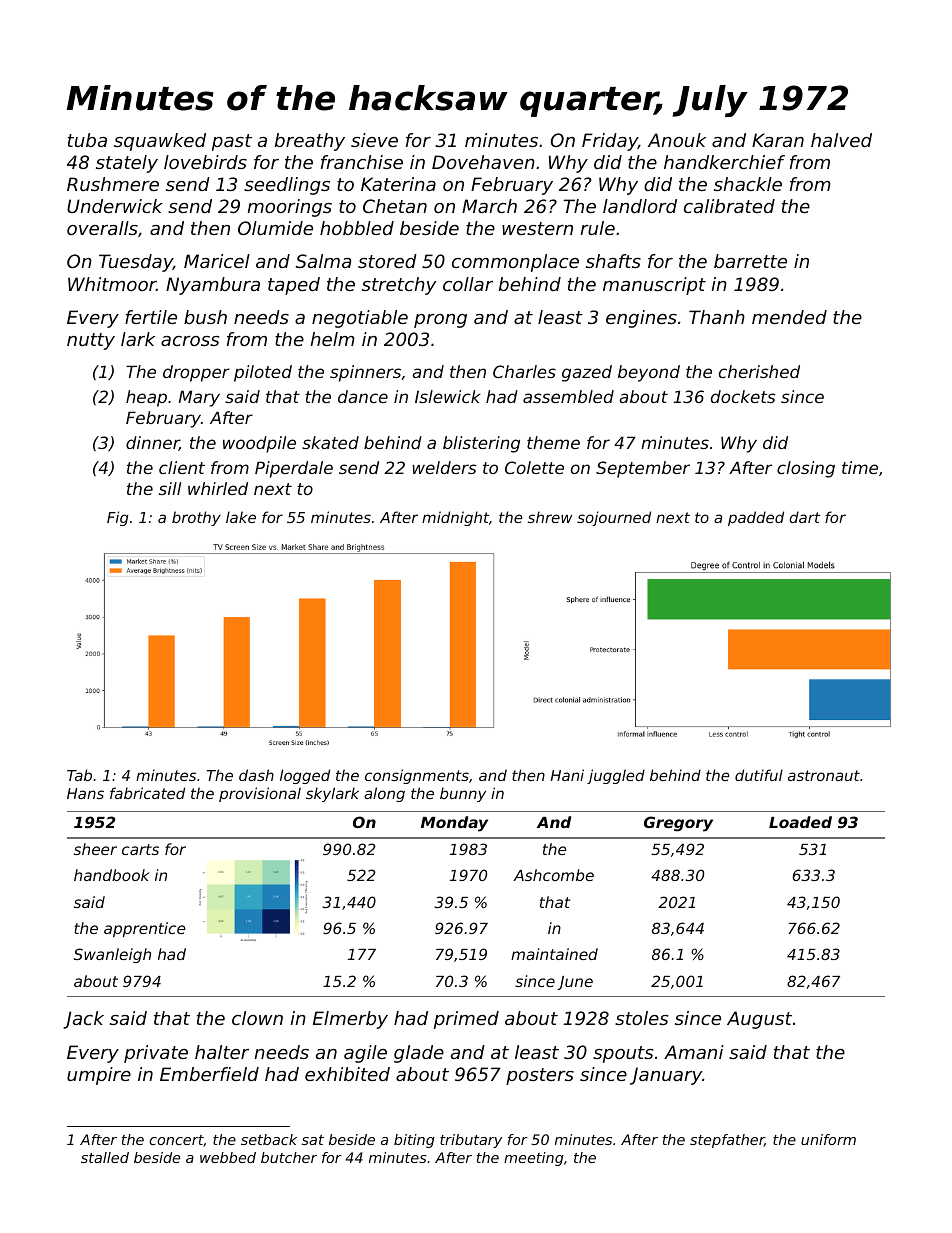  I want to click on umpire, so click(99, 1076).
